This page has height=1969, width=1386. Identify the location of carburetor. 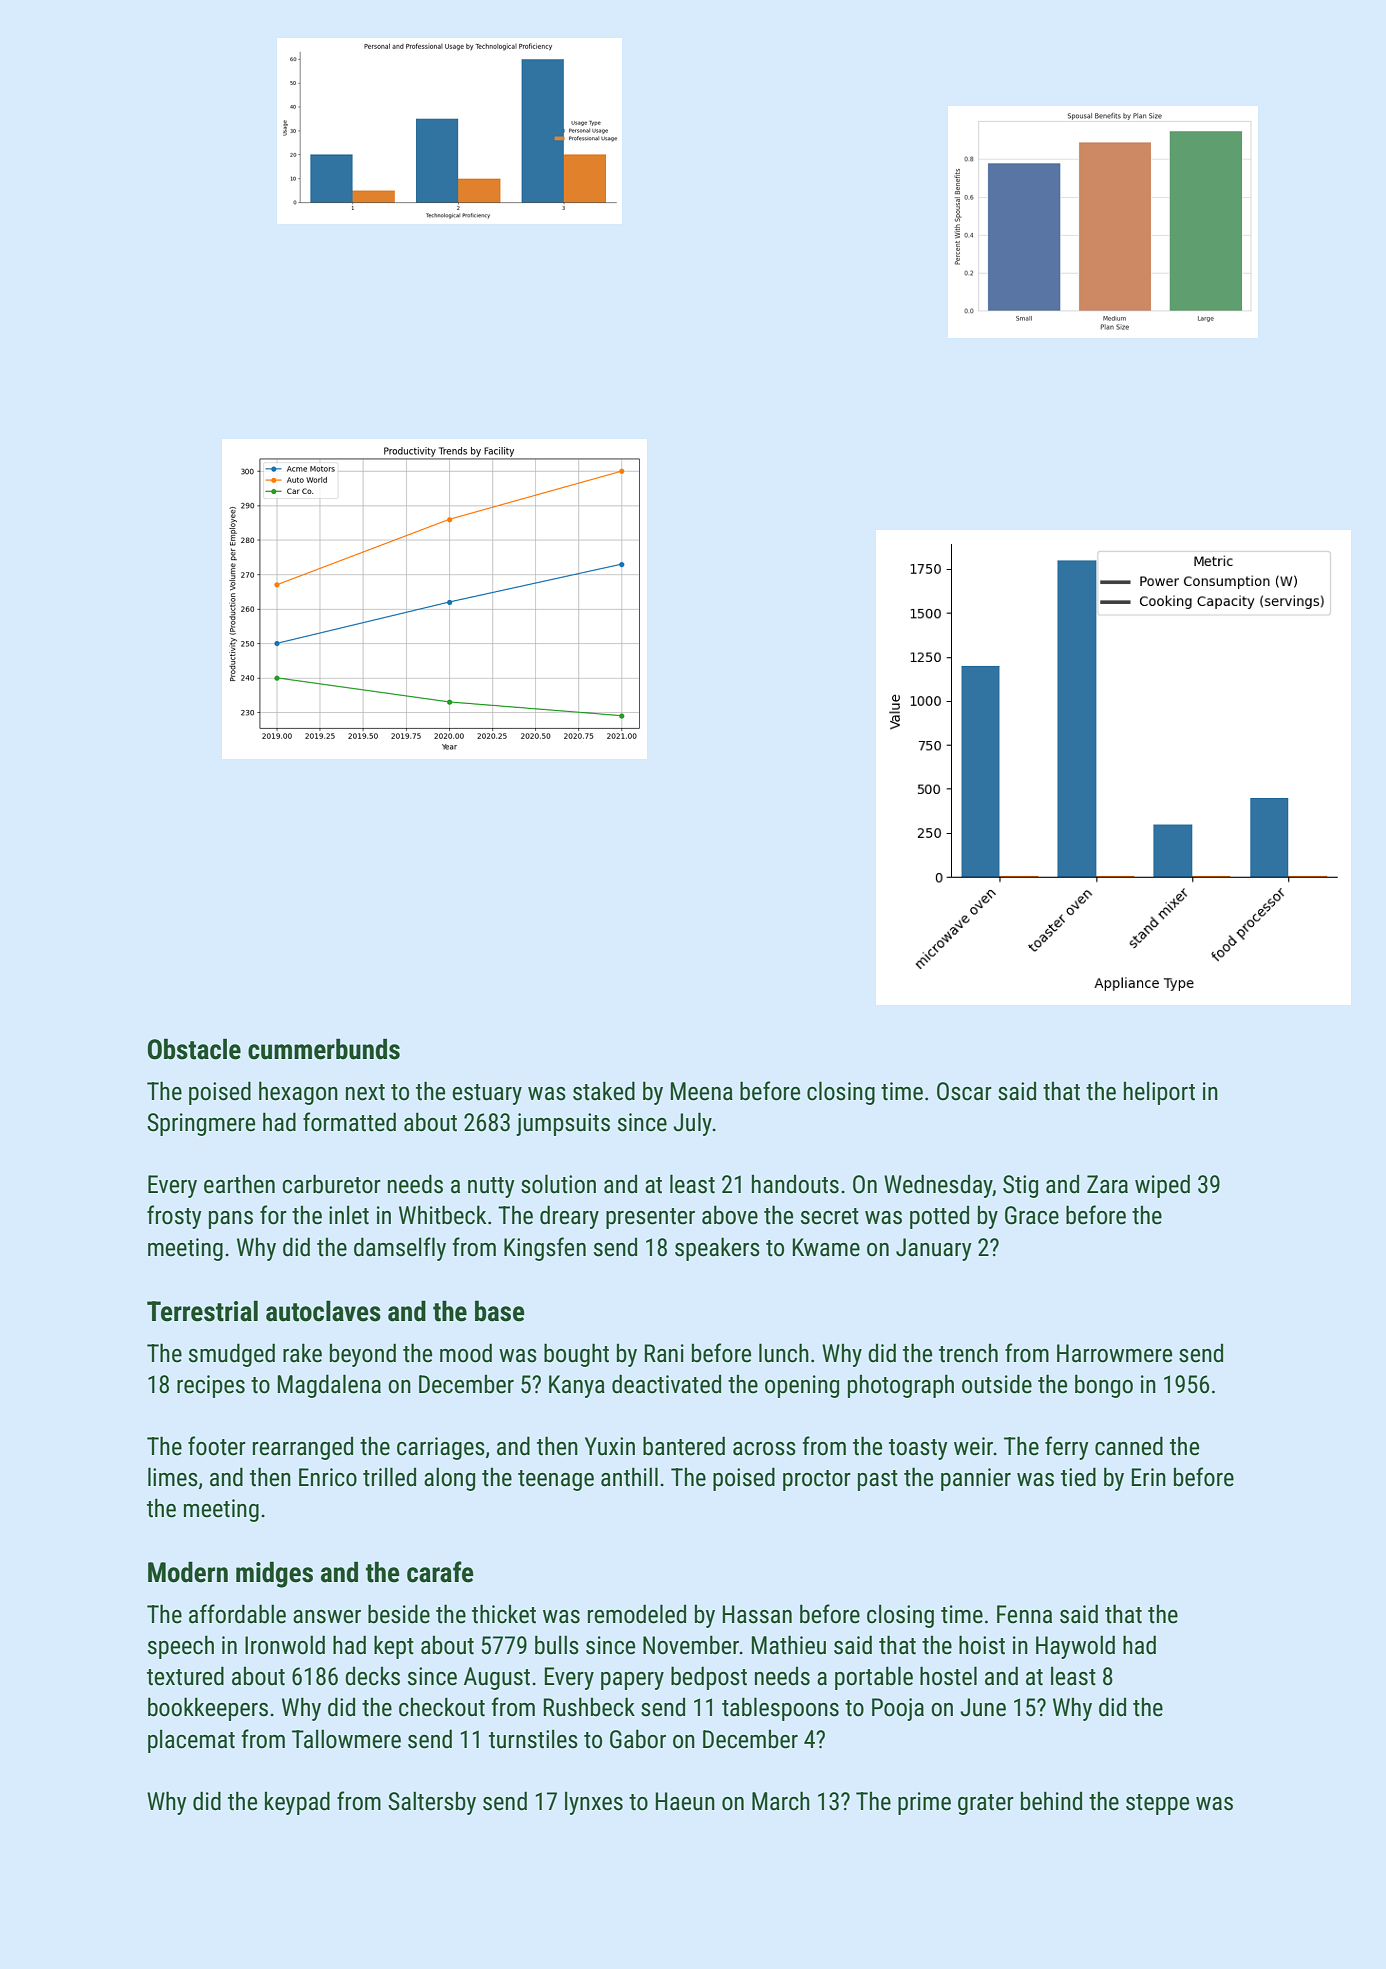
(331, 1184).
